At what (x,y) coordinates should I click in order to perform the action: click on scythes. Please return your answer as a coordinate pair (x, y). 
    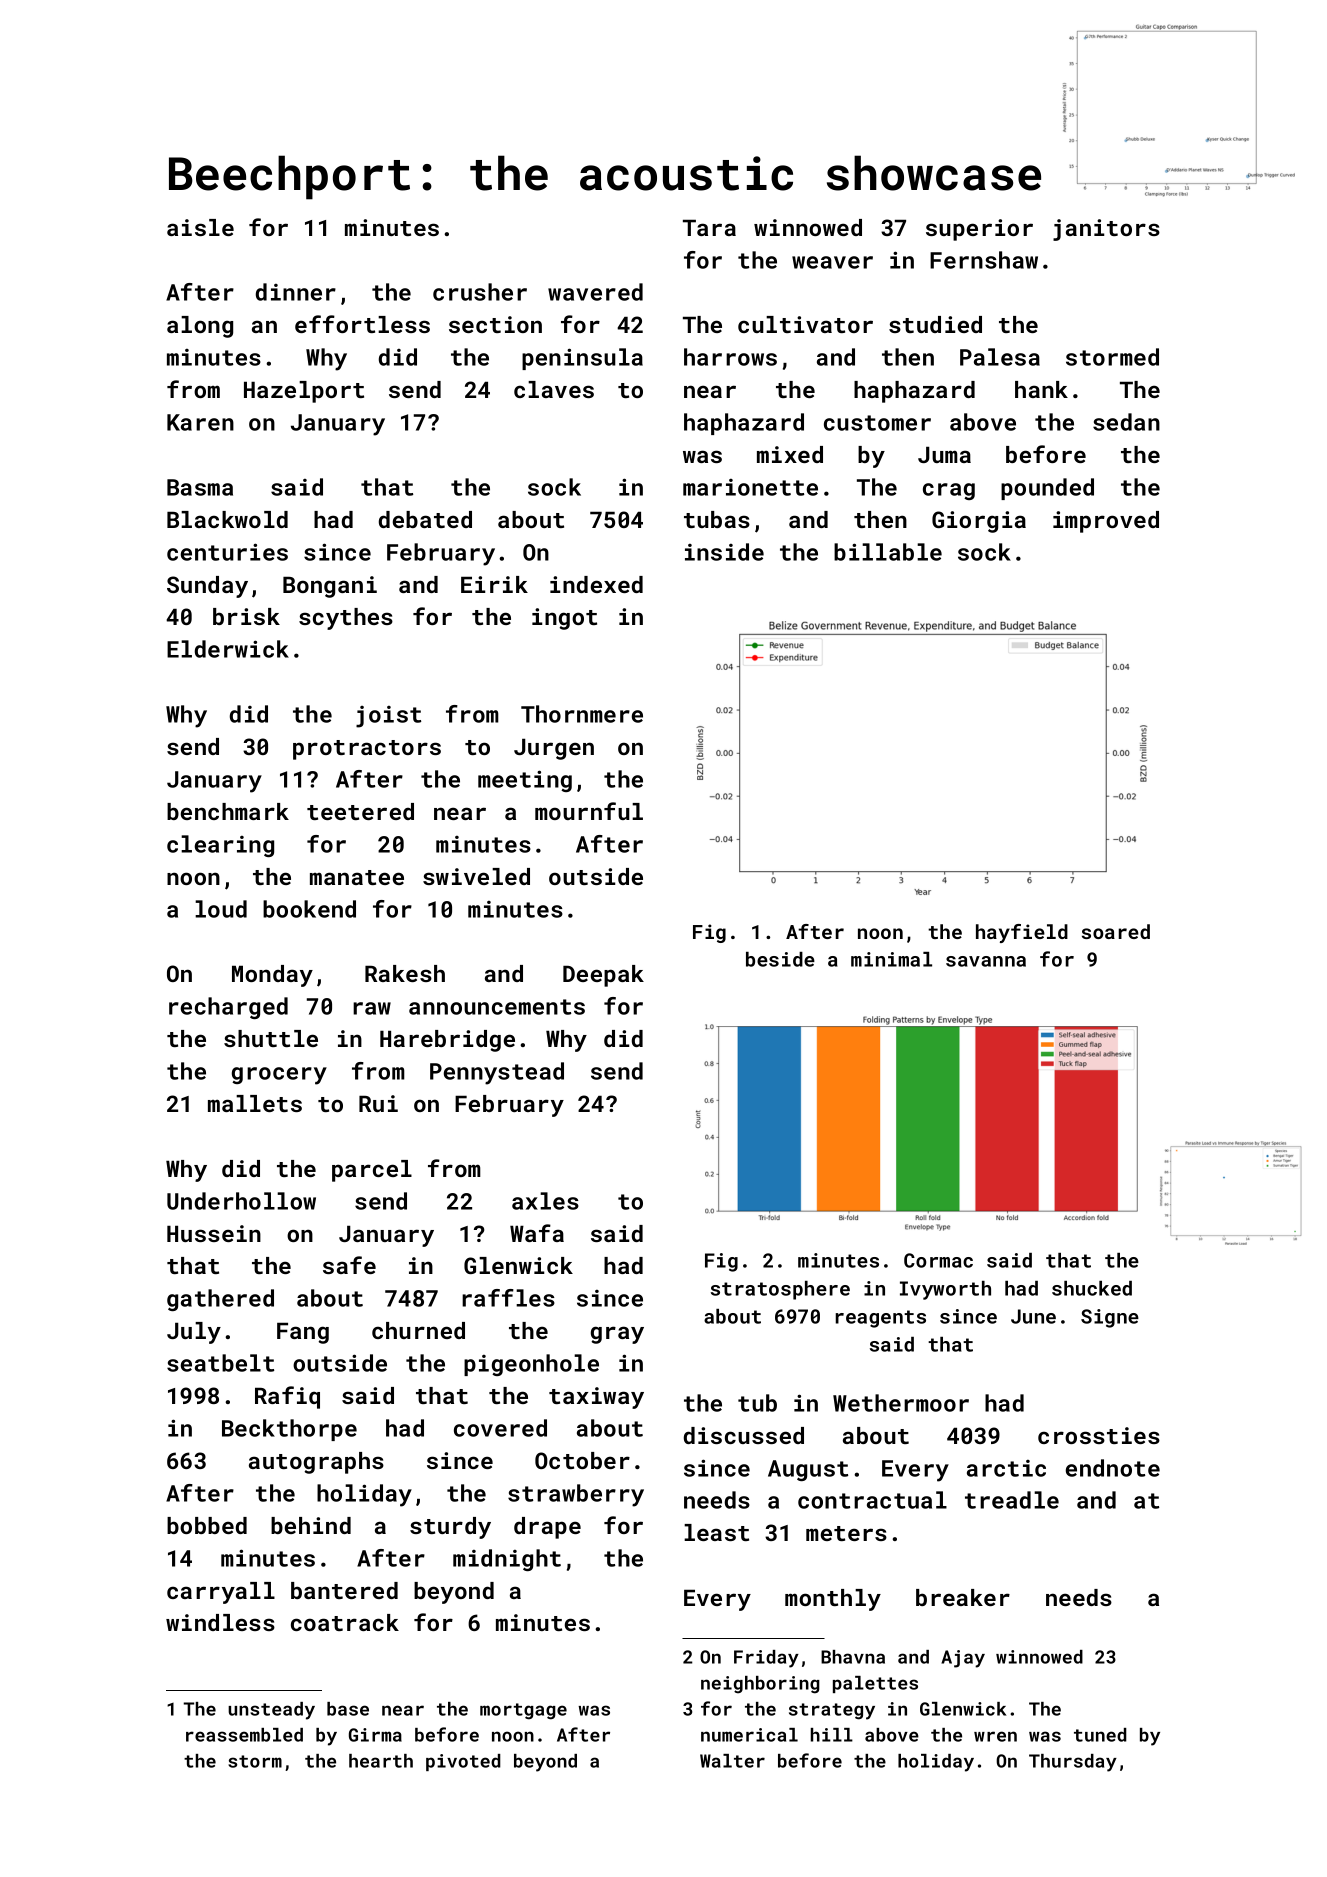
    Looking at the image, I should click on (346, 619).
